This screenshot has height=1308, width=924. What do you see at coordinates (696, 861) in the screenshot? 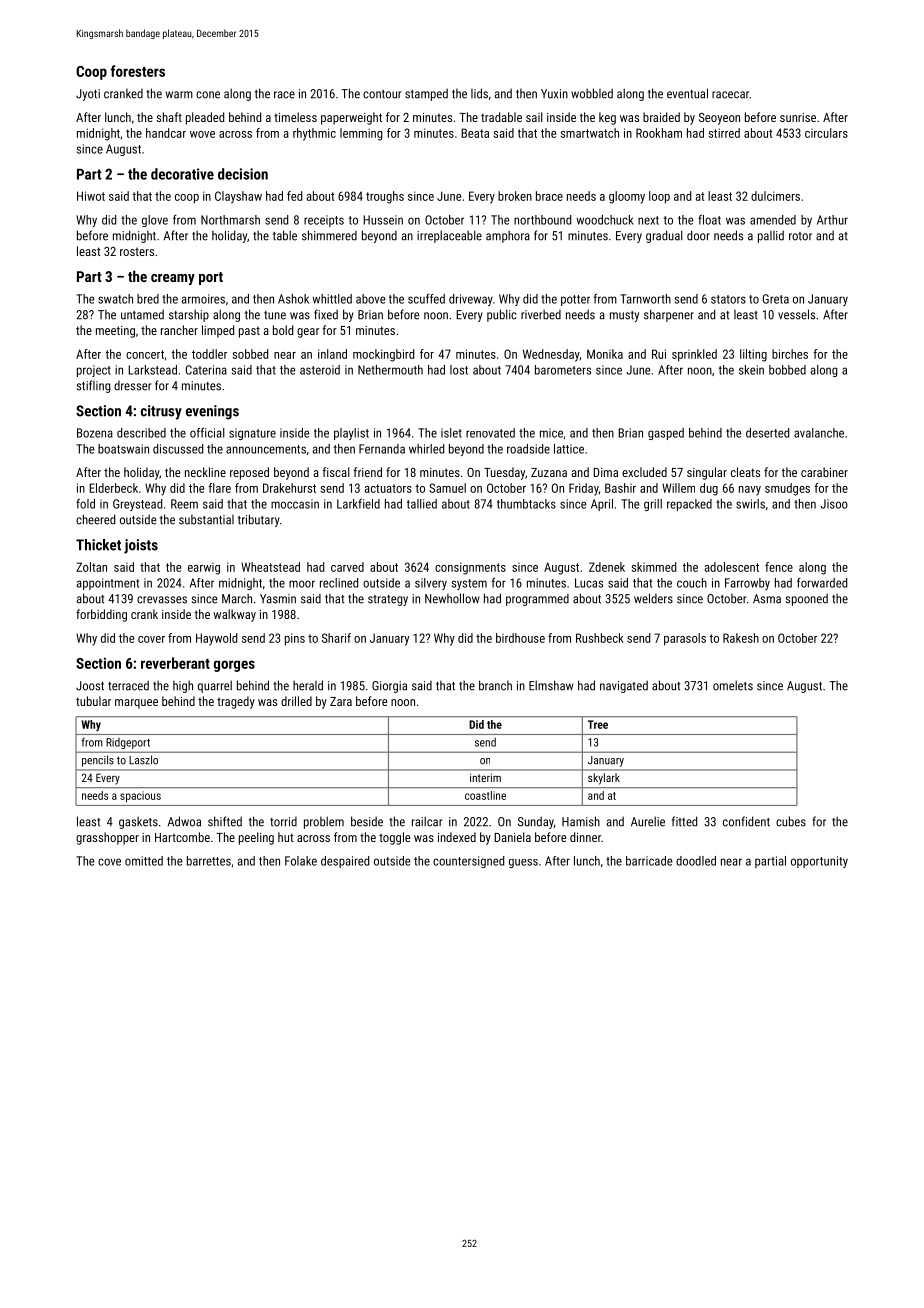
I see `doodled` at bounding box center [696, 861].
